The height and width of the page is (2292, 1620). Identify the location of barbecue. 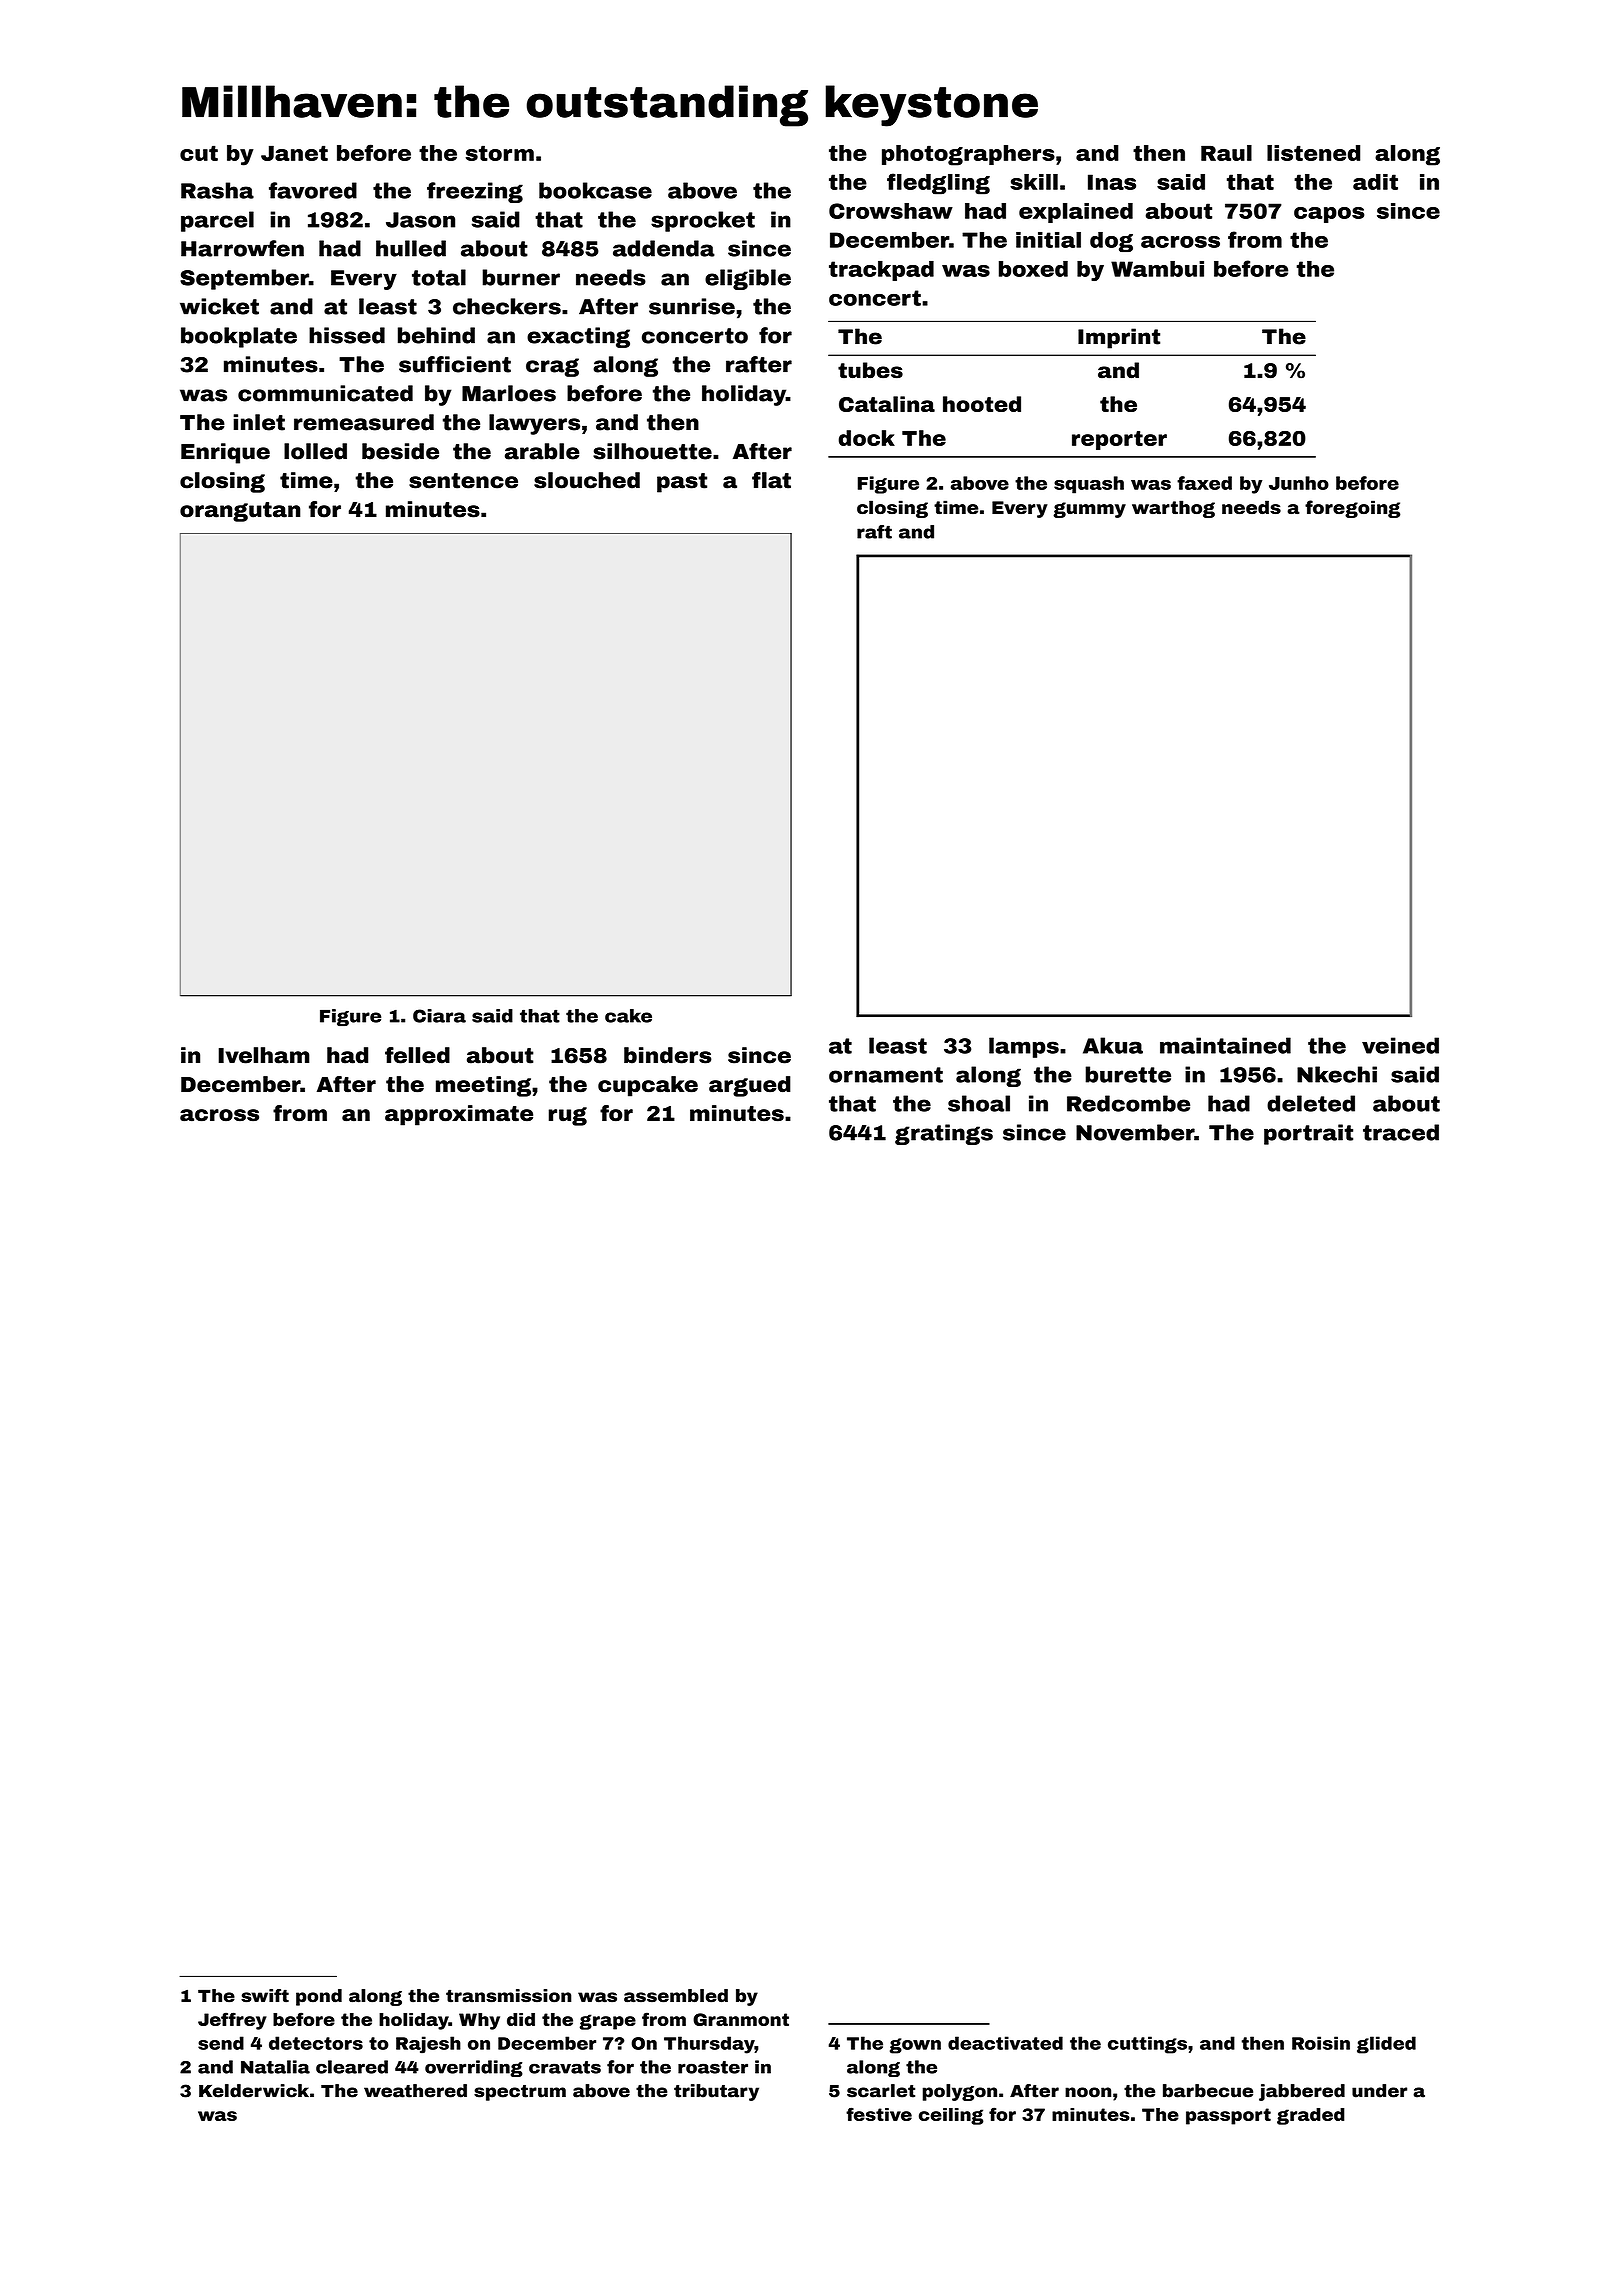
(1208, 2091).
